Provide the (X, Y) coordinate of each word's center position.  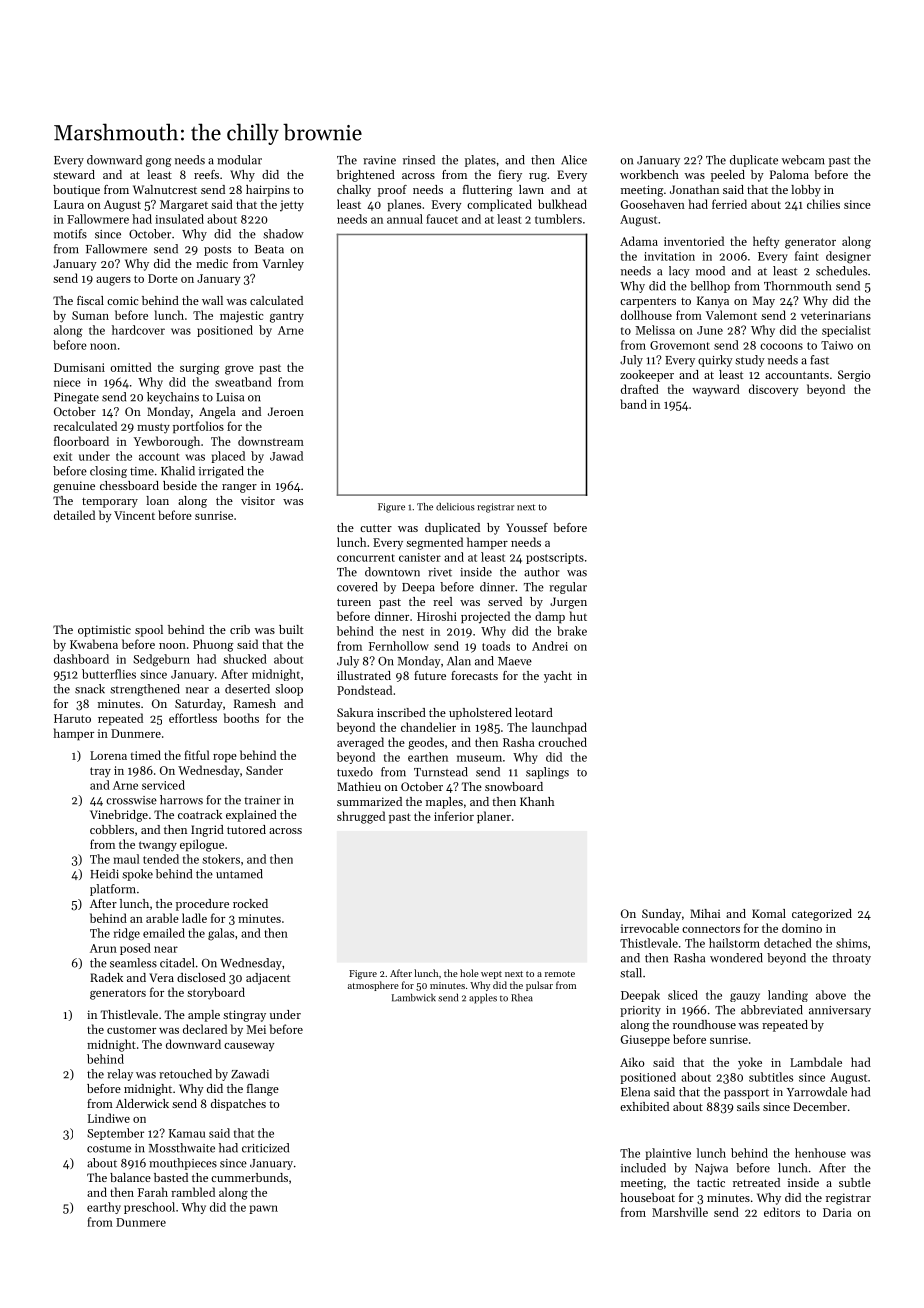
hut (578, 616)
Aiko (632, 1062)
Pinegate (76, 398)
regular (568, 588)
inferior (454, 816)
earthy (104, 1208)
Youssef (527, 527)
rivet (440, 572)
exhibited (644, 1106)
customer (131, 1030)
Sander (264, 770)
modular (239, 160)
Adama (639, 241)
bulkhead (562, 204)
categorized (822, 915)
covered (357, 587)
